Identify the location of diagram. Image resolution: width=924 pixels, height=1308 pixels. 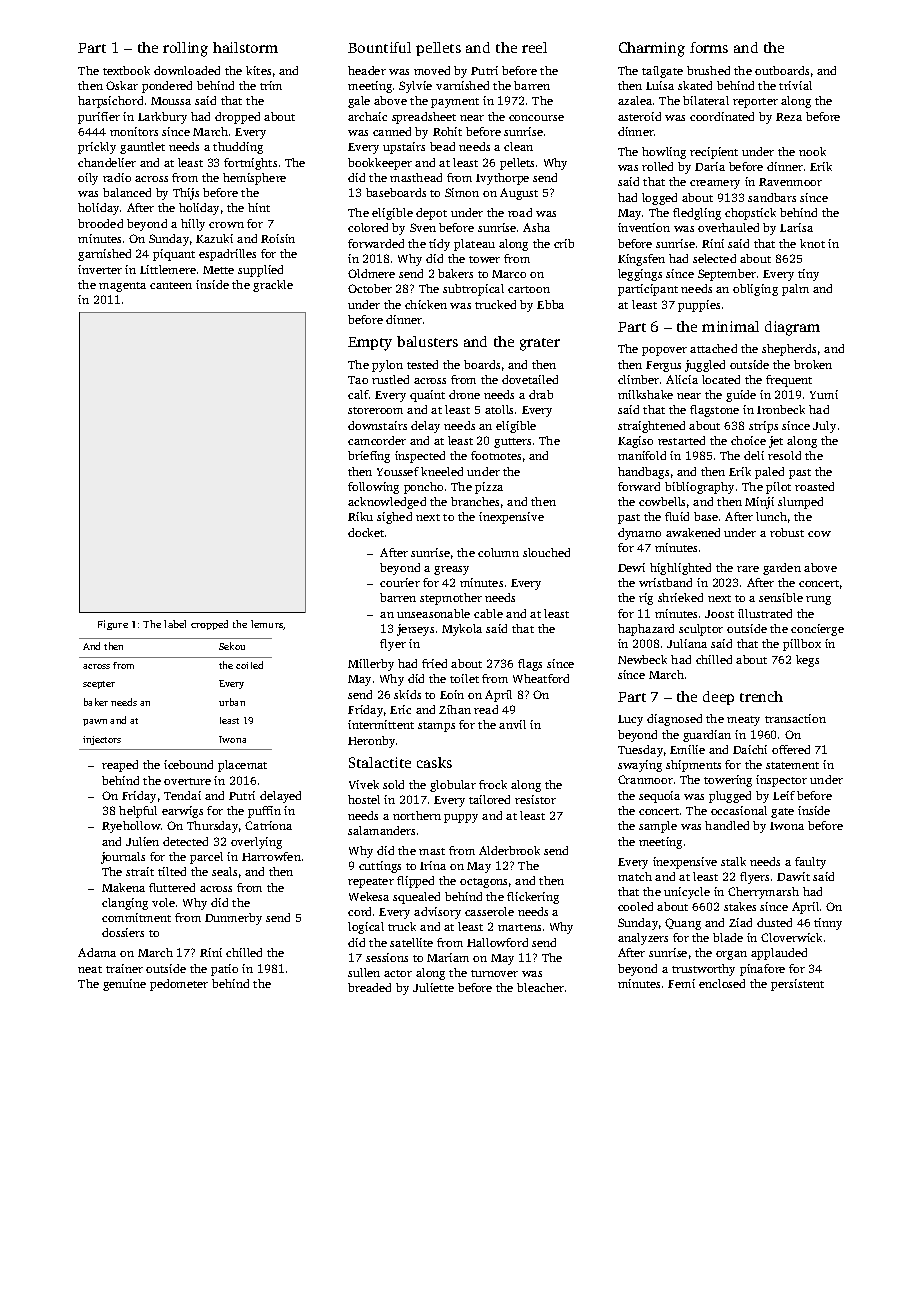
(792, 328).
